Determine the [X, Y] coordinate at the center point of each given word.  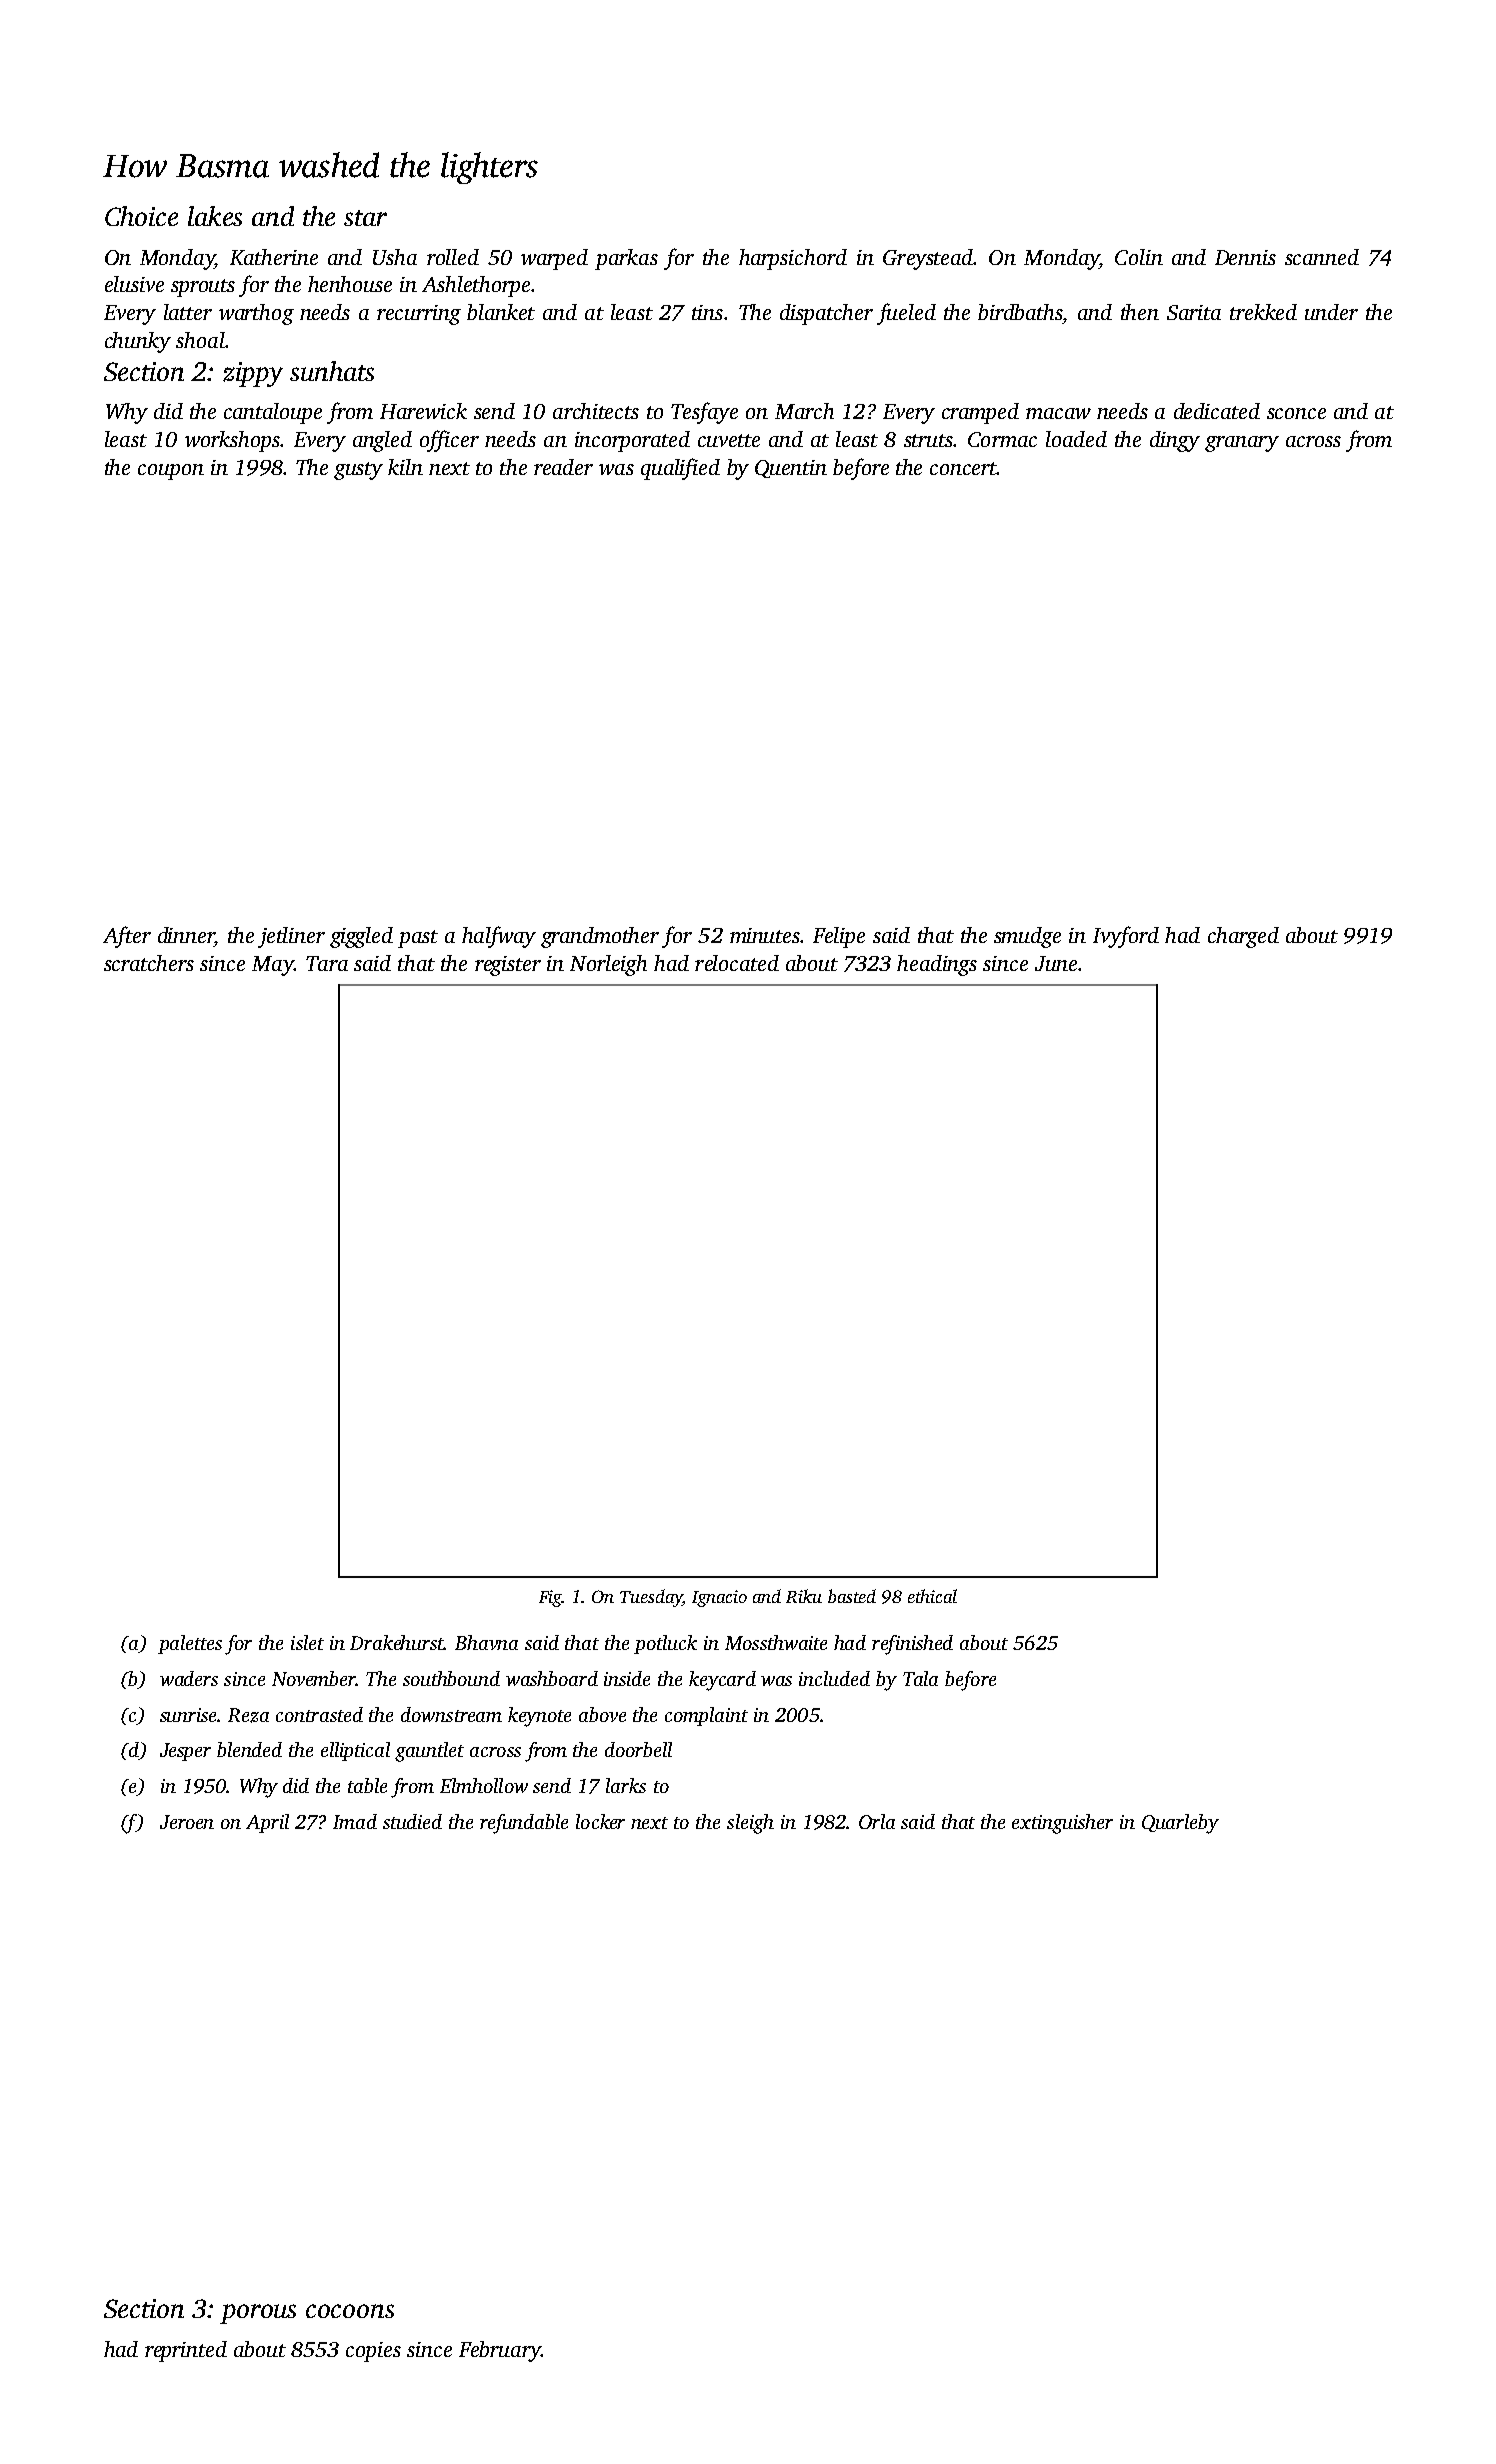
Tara [327, 963]
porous [258, 2314]
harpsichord [793, 259]
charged [1243, 937]
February [500, 2351]
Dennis [1245, 257]
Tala [920, 1678]
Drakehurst [397, 1642]
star [365, 218]
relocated [737, 963]
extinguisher [1062, 1824]
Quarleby [1180, 1824]
